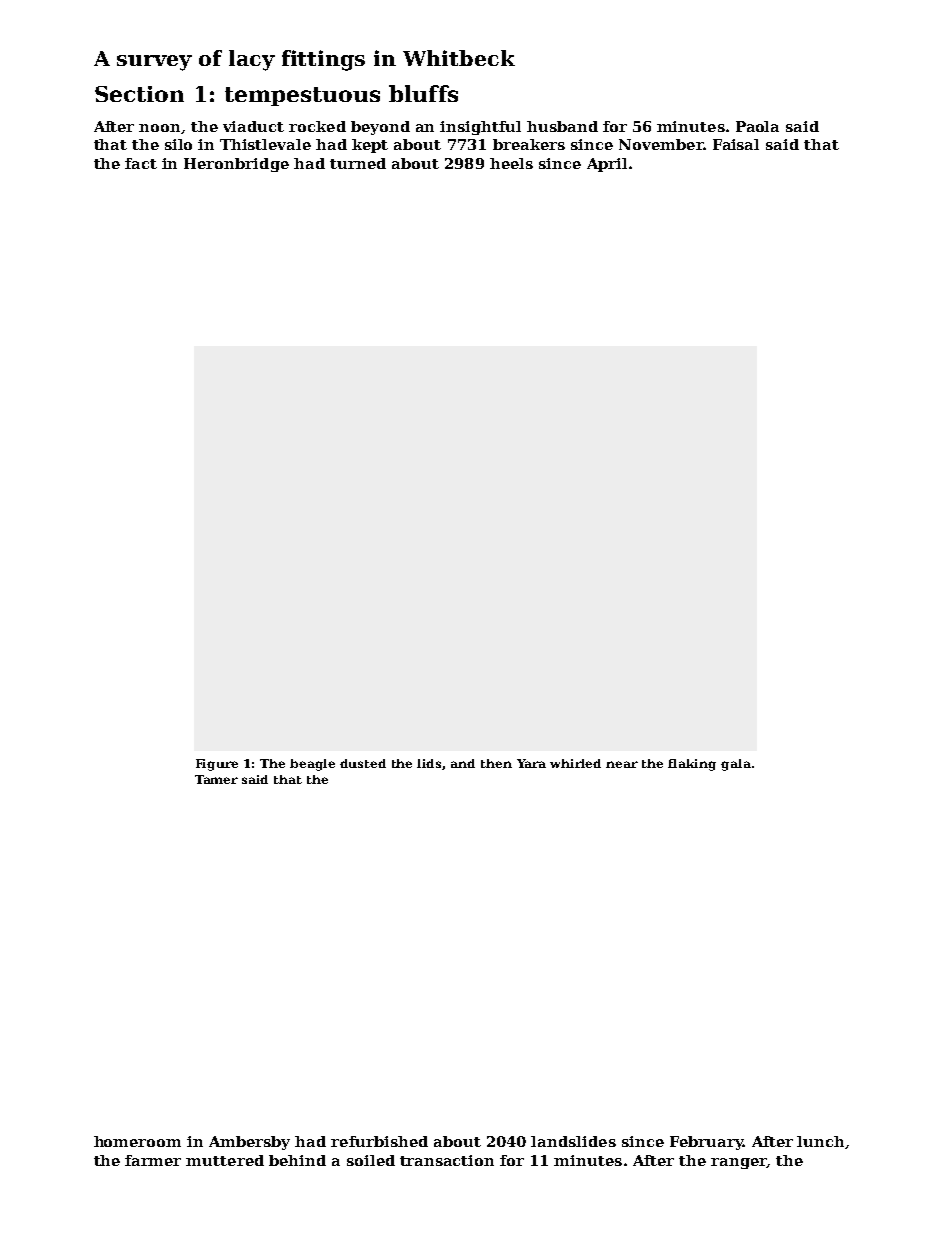 This screenshot has height=1233, width=952. What do you see at coordinates (511, 163) in the screenshot?
I see `heels` at bounding box center [511, 163].
